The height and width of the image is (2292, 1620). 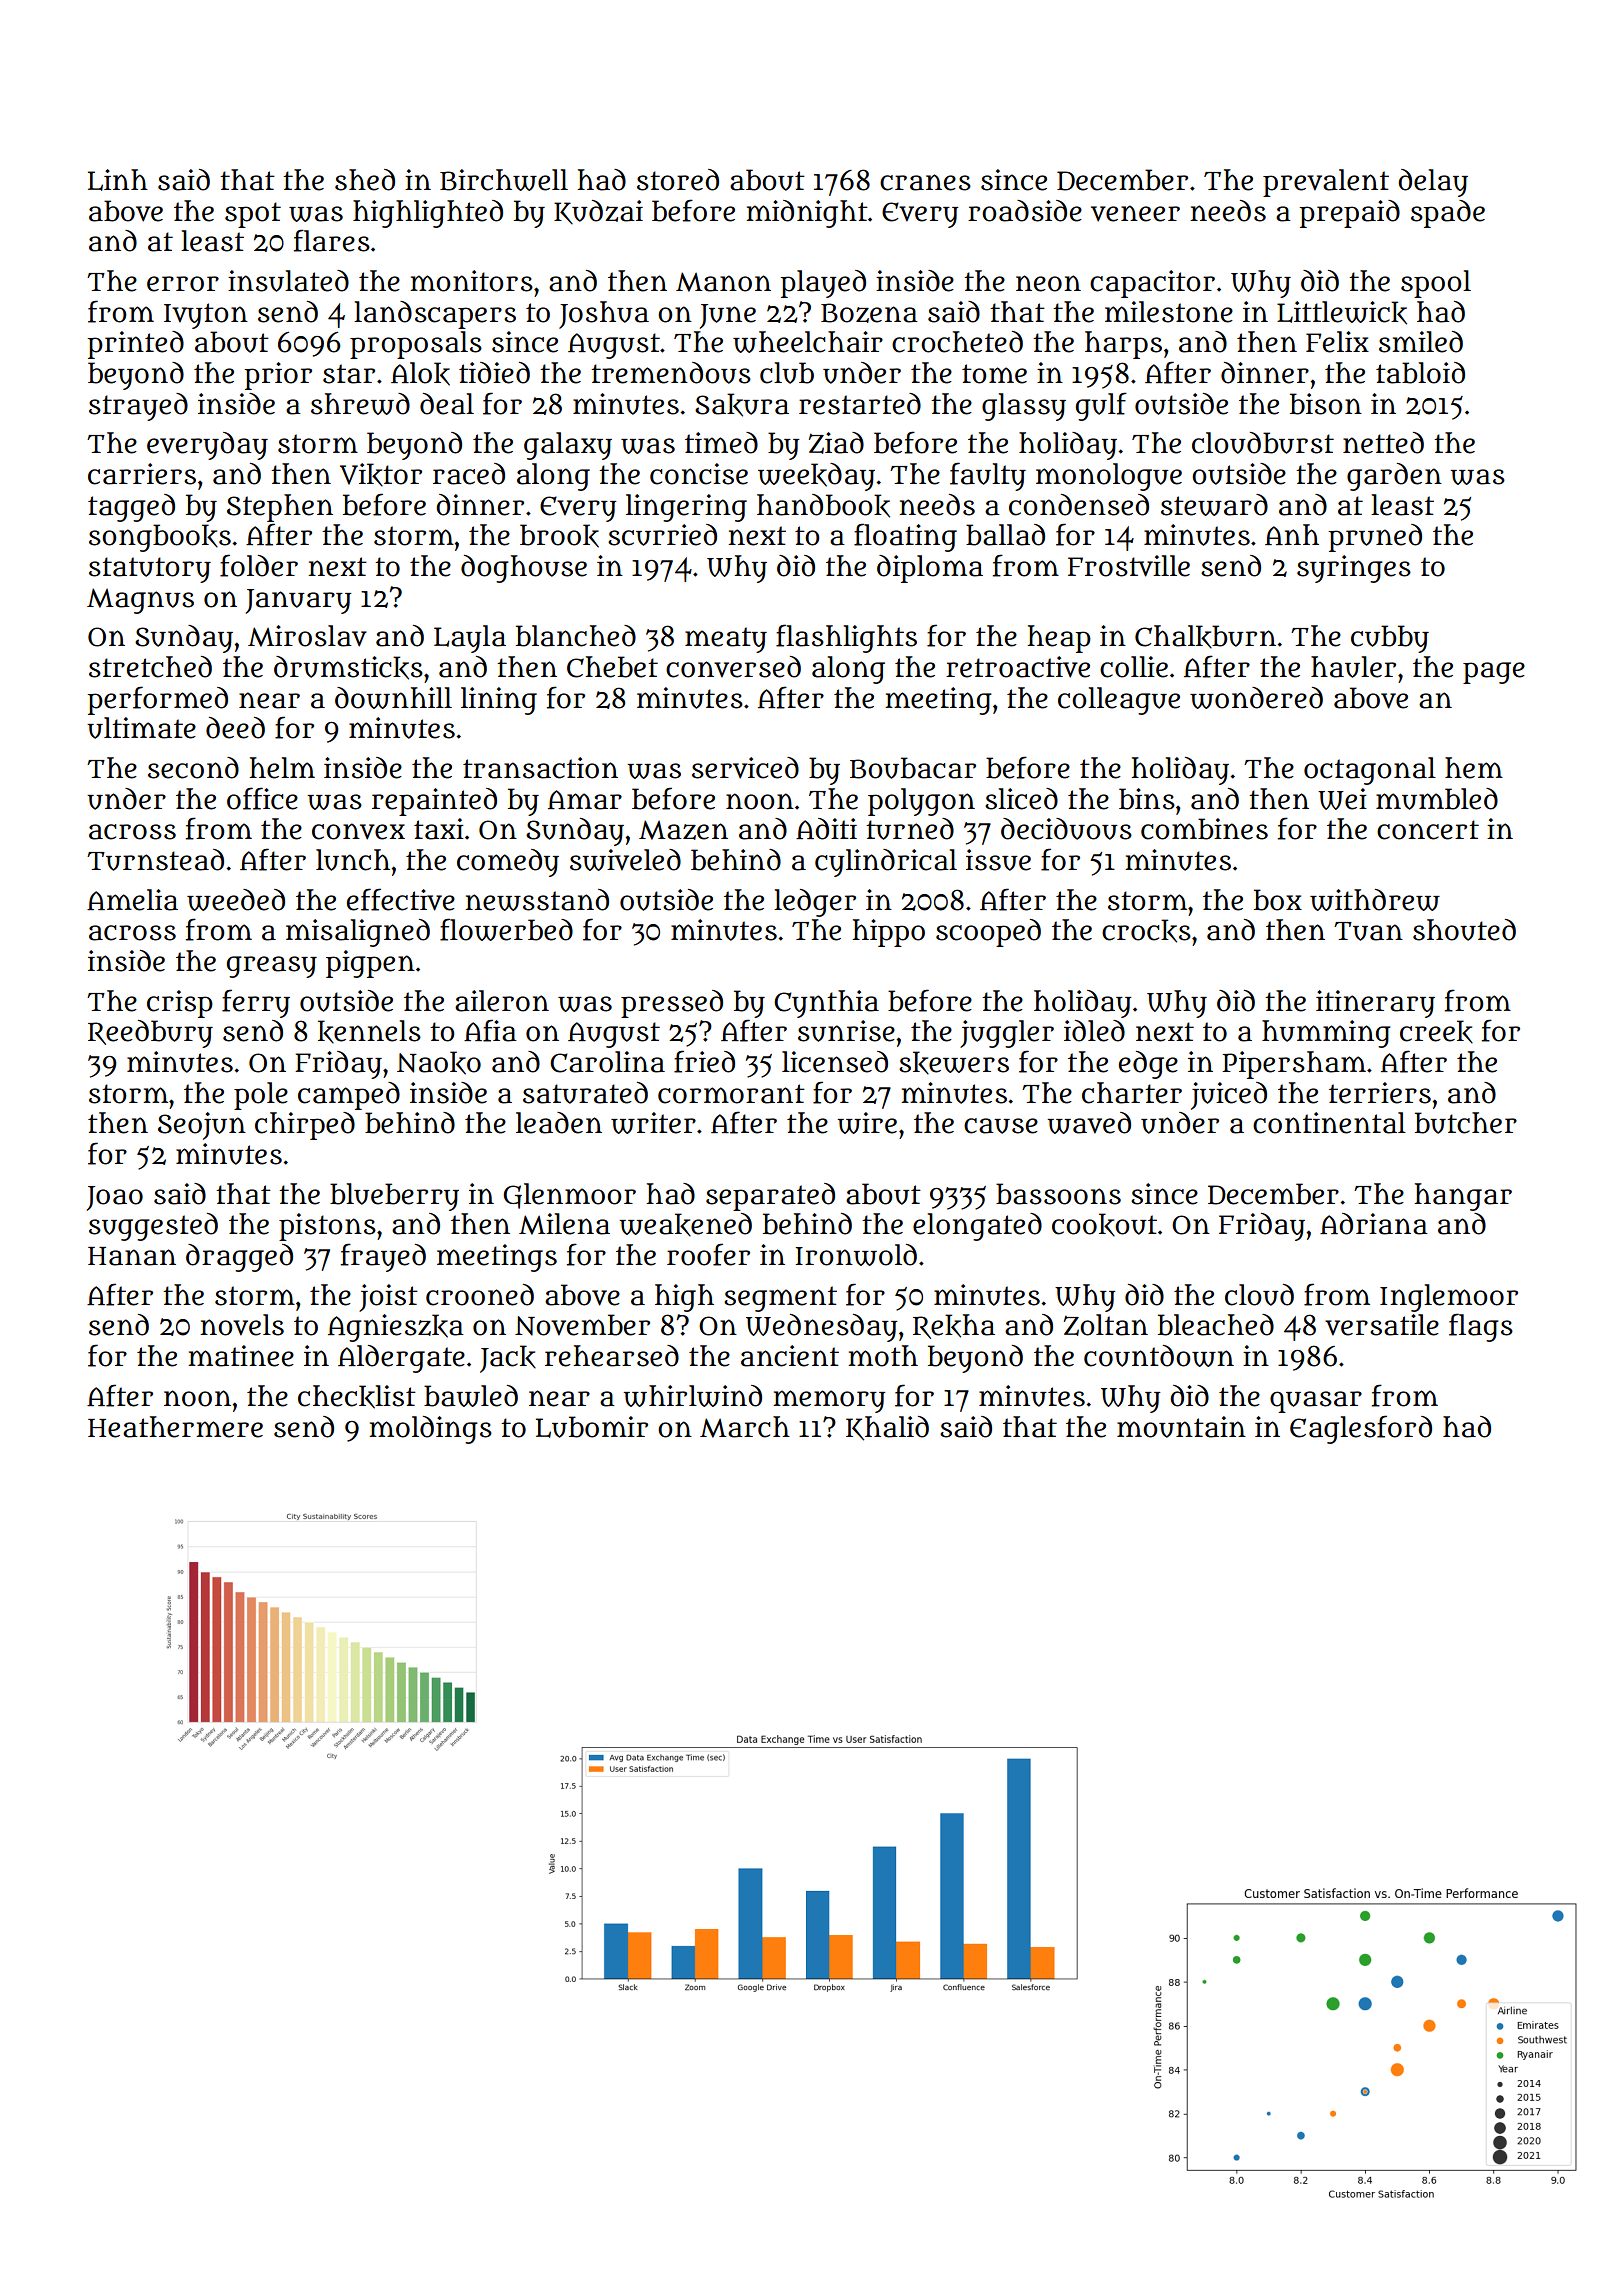 I want to click on cranes, so click(x=925, y=182).
